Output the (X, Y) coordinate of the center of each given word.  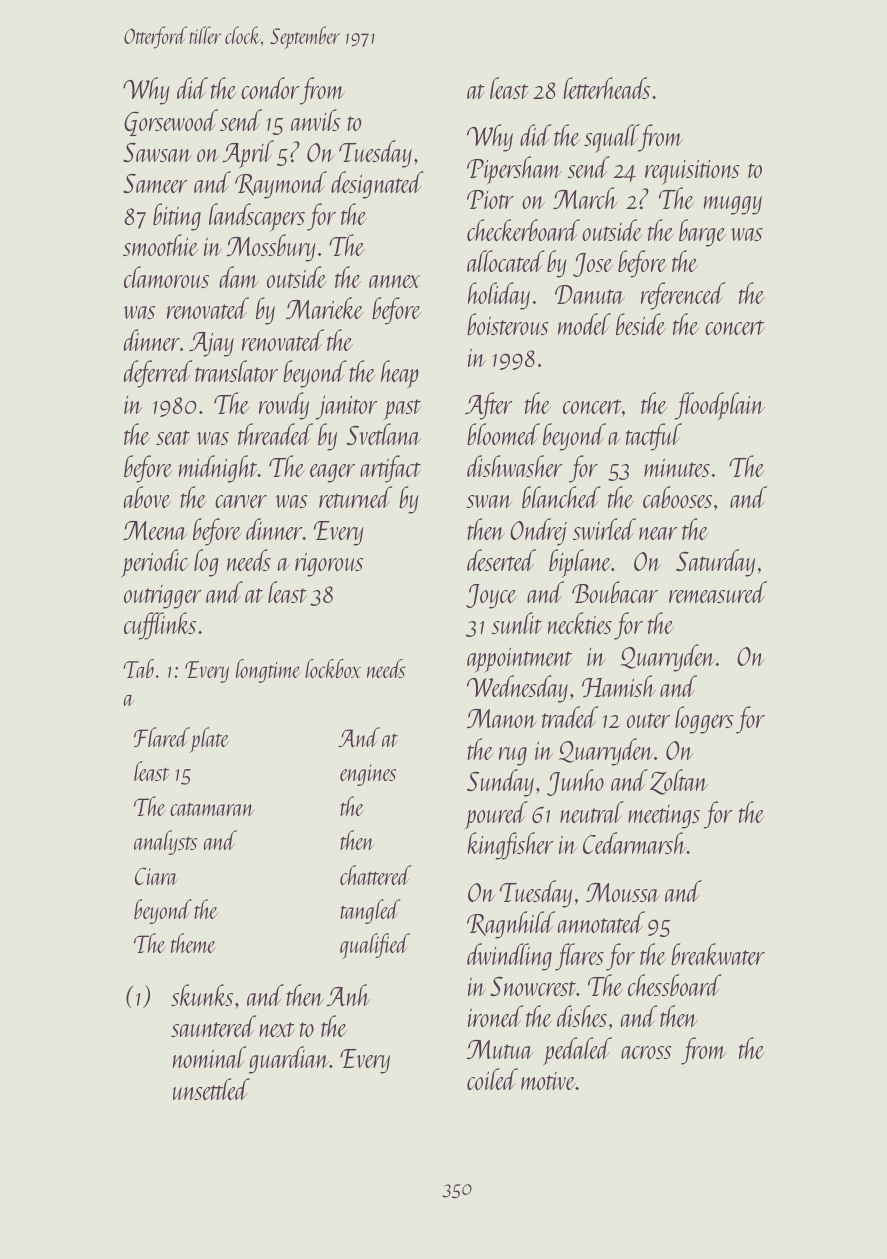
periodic (155, 563)
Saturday (715, 563)
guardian (289, 1060)
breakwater (718, 954)
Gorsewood (171, 122)
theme (193, 943)
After (488, 406)
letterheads (606, 88)
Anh (348, 995)
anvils (315, 120)
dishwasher (514, 466)
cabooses (677, 497)
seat (173, 437)
